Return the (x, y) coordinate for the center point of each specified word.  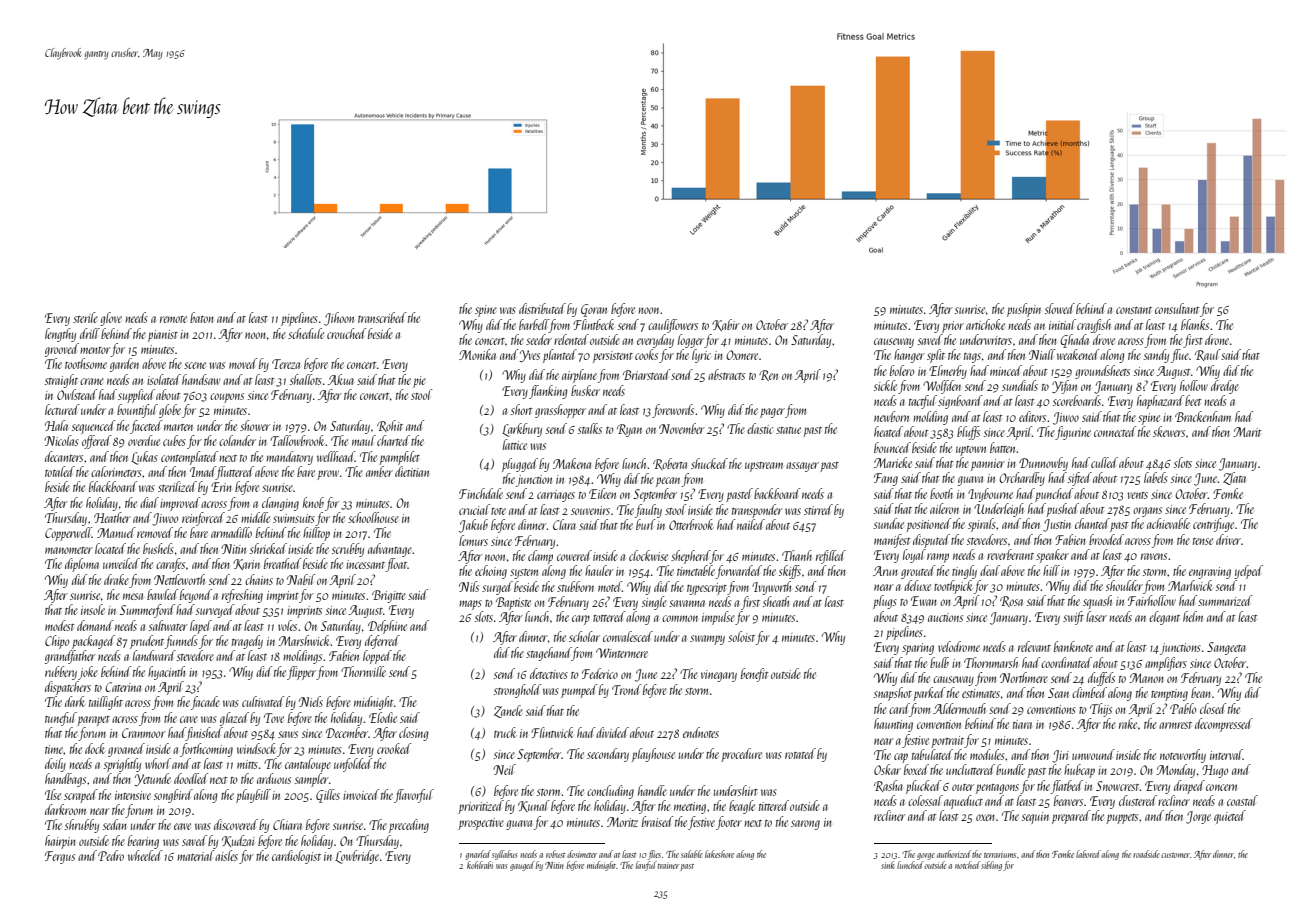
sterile (85, 317)
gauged (522, 866)
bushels (158, 548)
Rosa (1011, 601)
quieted (1230, 817)
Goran (594, 310)
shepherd (690, 557)
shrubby (82, 826)
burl (646, 524)
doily (55, 765)
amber (379, 471)
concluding (610, 792)
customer (1175, 855)
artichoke (985, 324)
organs (1147, 512)
